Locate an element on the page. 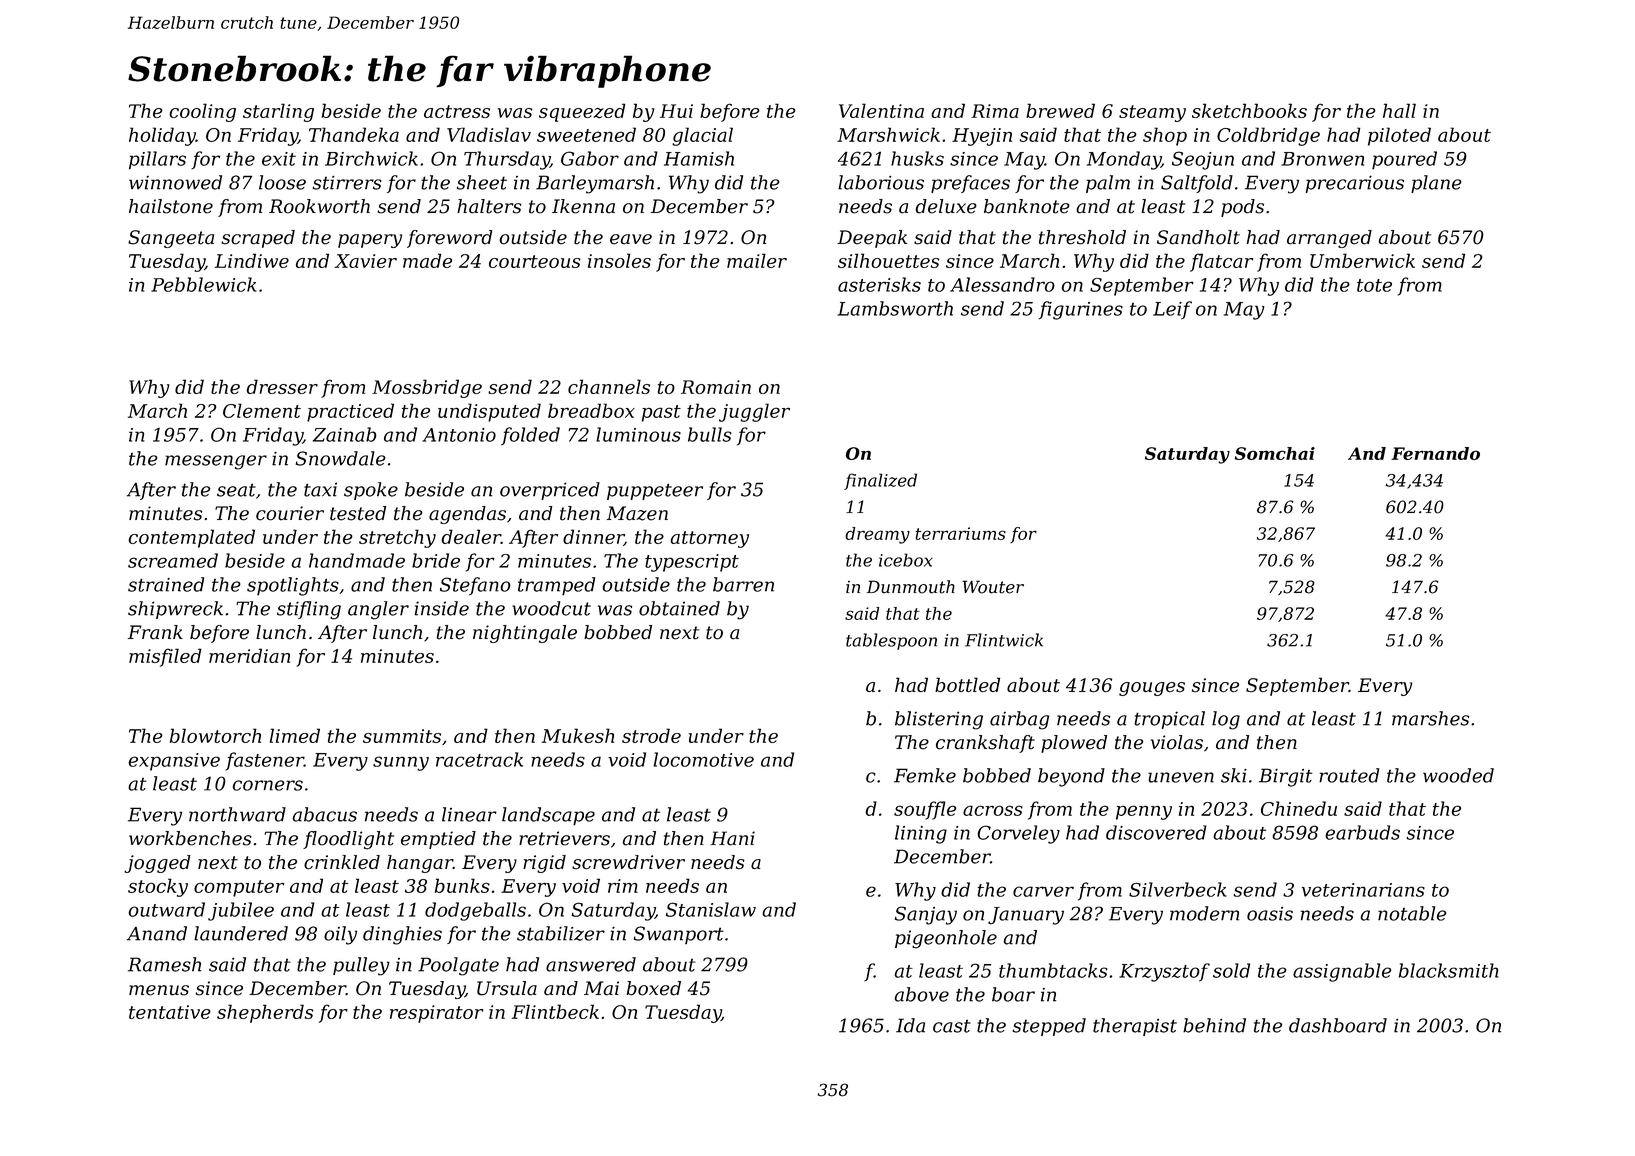 The image size is (1635, 1156). oily is located at coordinates (340, 935).
